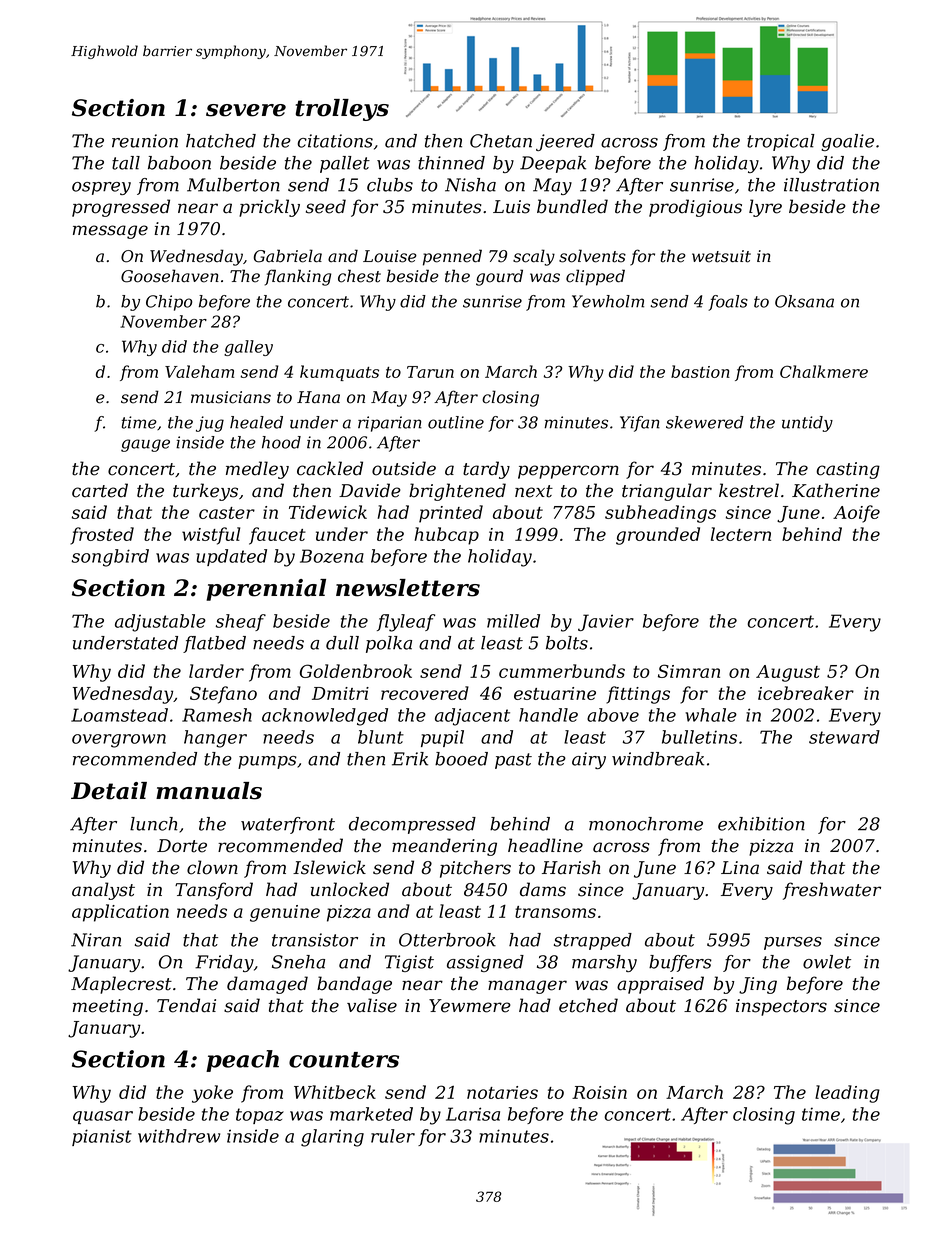 Image resolution: width=952 pixels, height=1233 pixels. I want to click on Yifan, so click(640, 424).
